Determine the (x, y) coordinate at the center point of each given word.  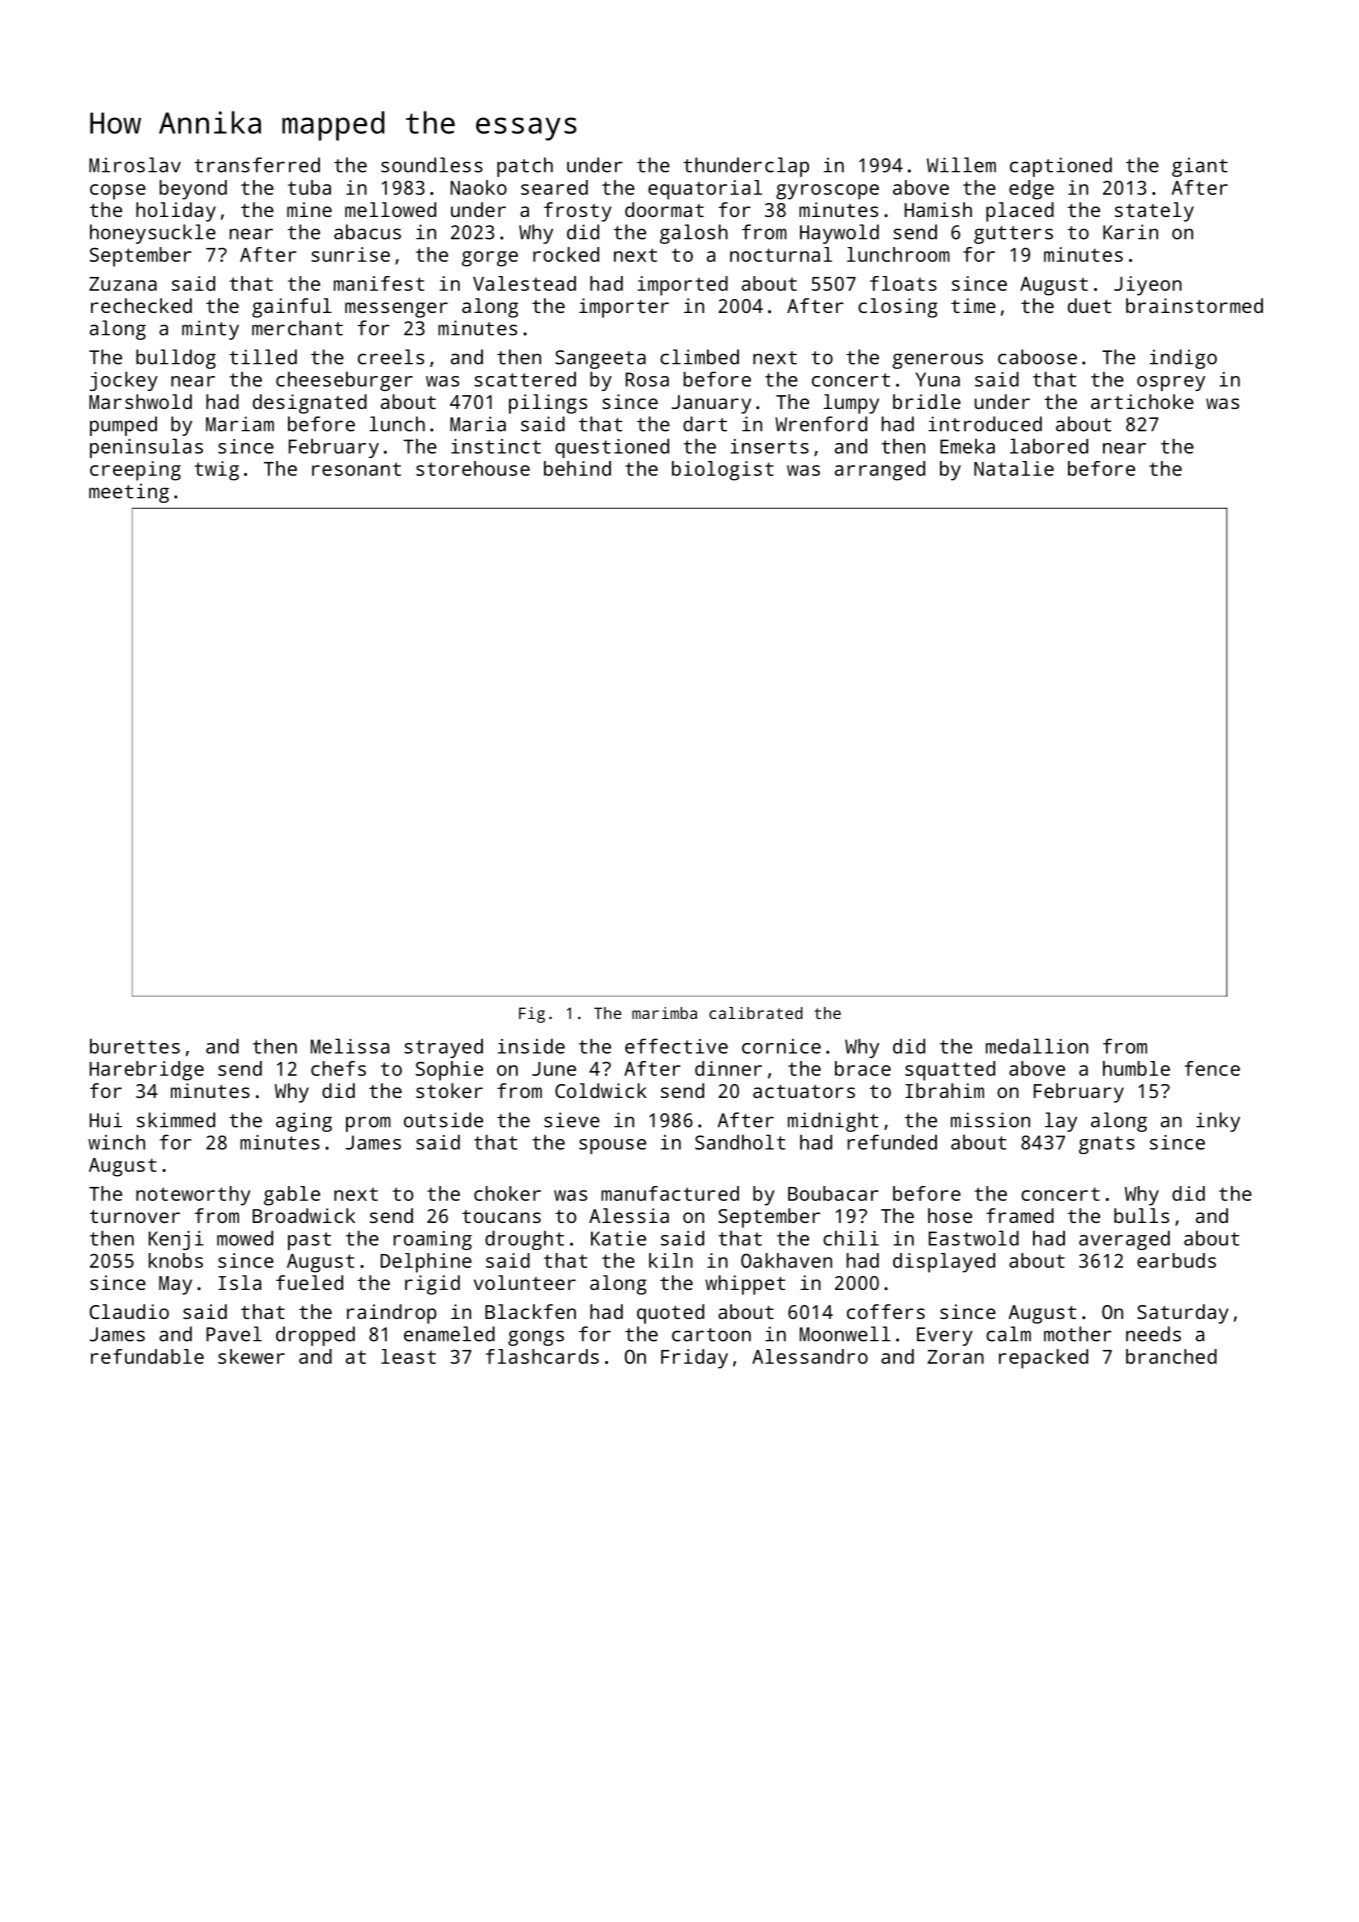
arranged (880, 471)
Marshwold (140, 401)
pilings (548, 404)
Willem (961, 165)
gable (292, 1196)
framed (1020, 1215)
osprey (1171, 383)
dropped (315, 1336)
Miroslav (135, 165)
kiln (671, 1260)
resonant (356, 469)
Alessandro (810, 1356)
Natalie (1014, 468)
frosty (577, 212)
